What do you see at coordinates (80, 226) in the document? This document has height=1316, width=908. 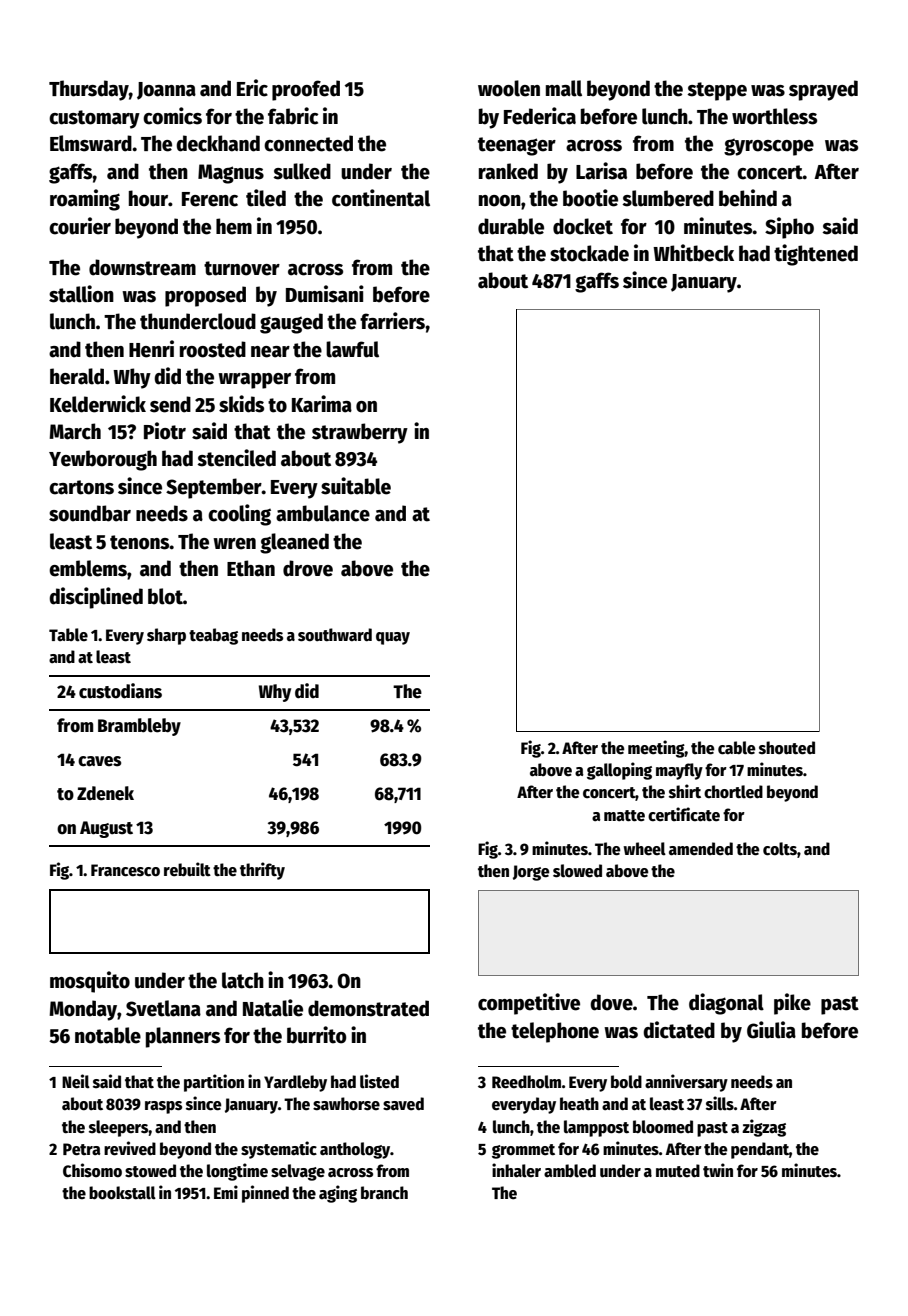 I see `courier` at bounding box center [80, 226].
